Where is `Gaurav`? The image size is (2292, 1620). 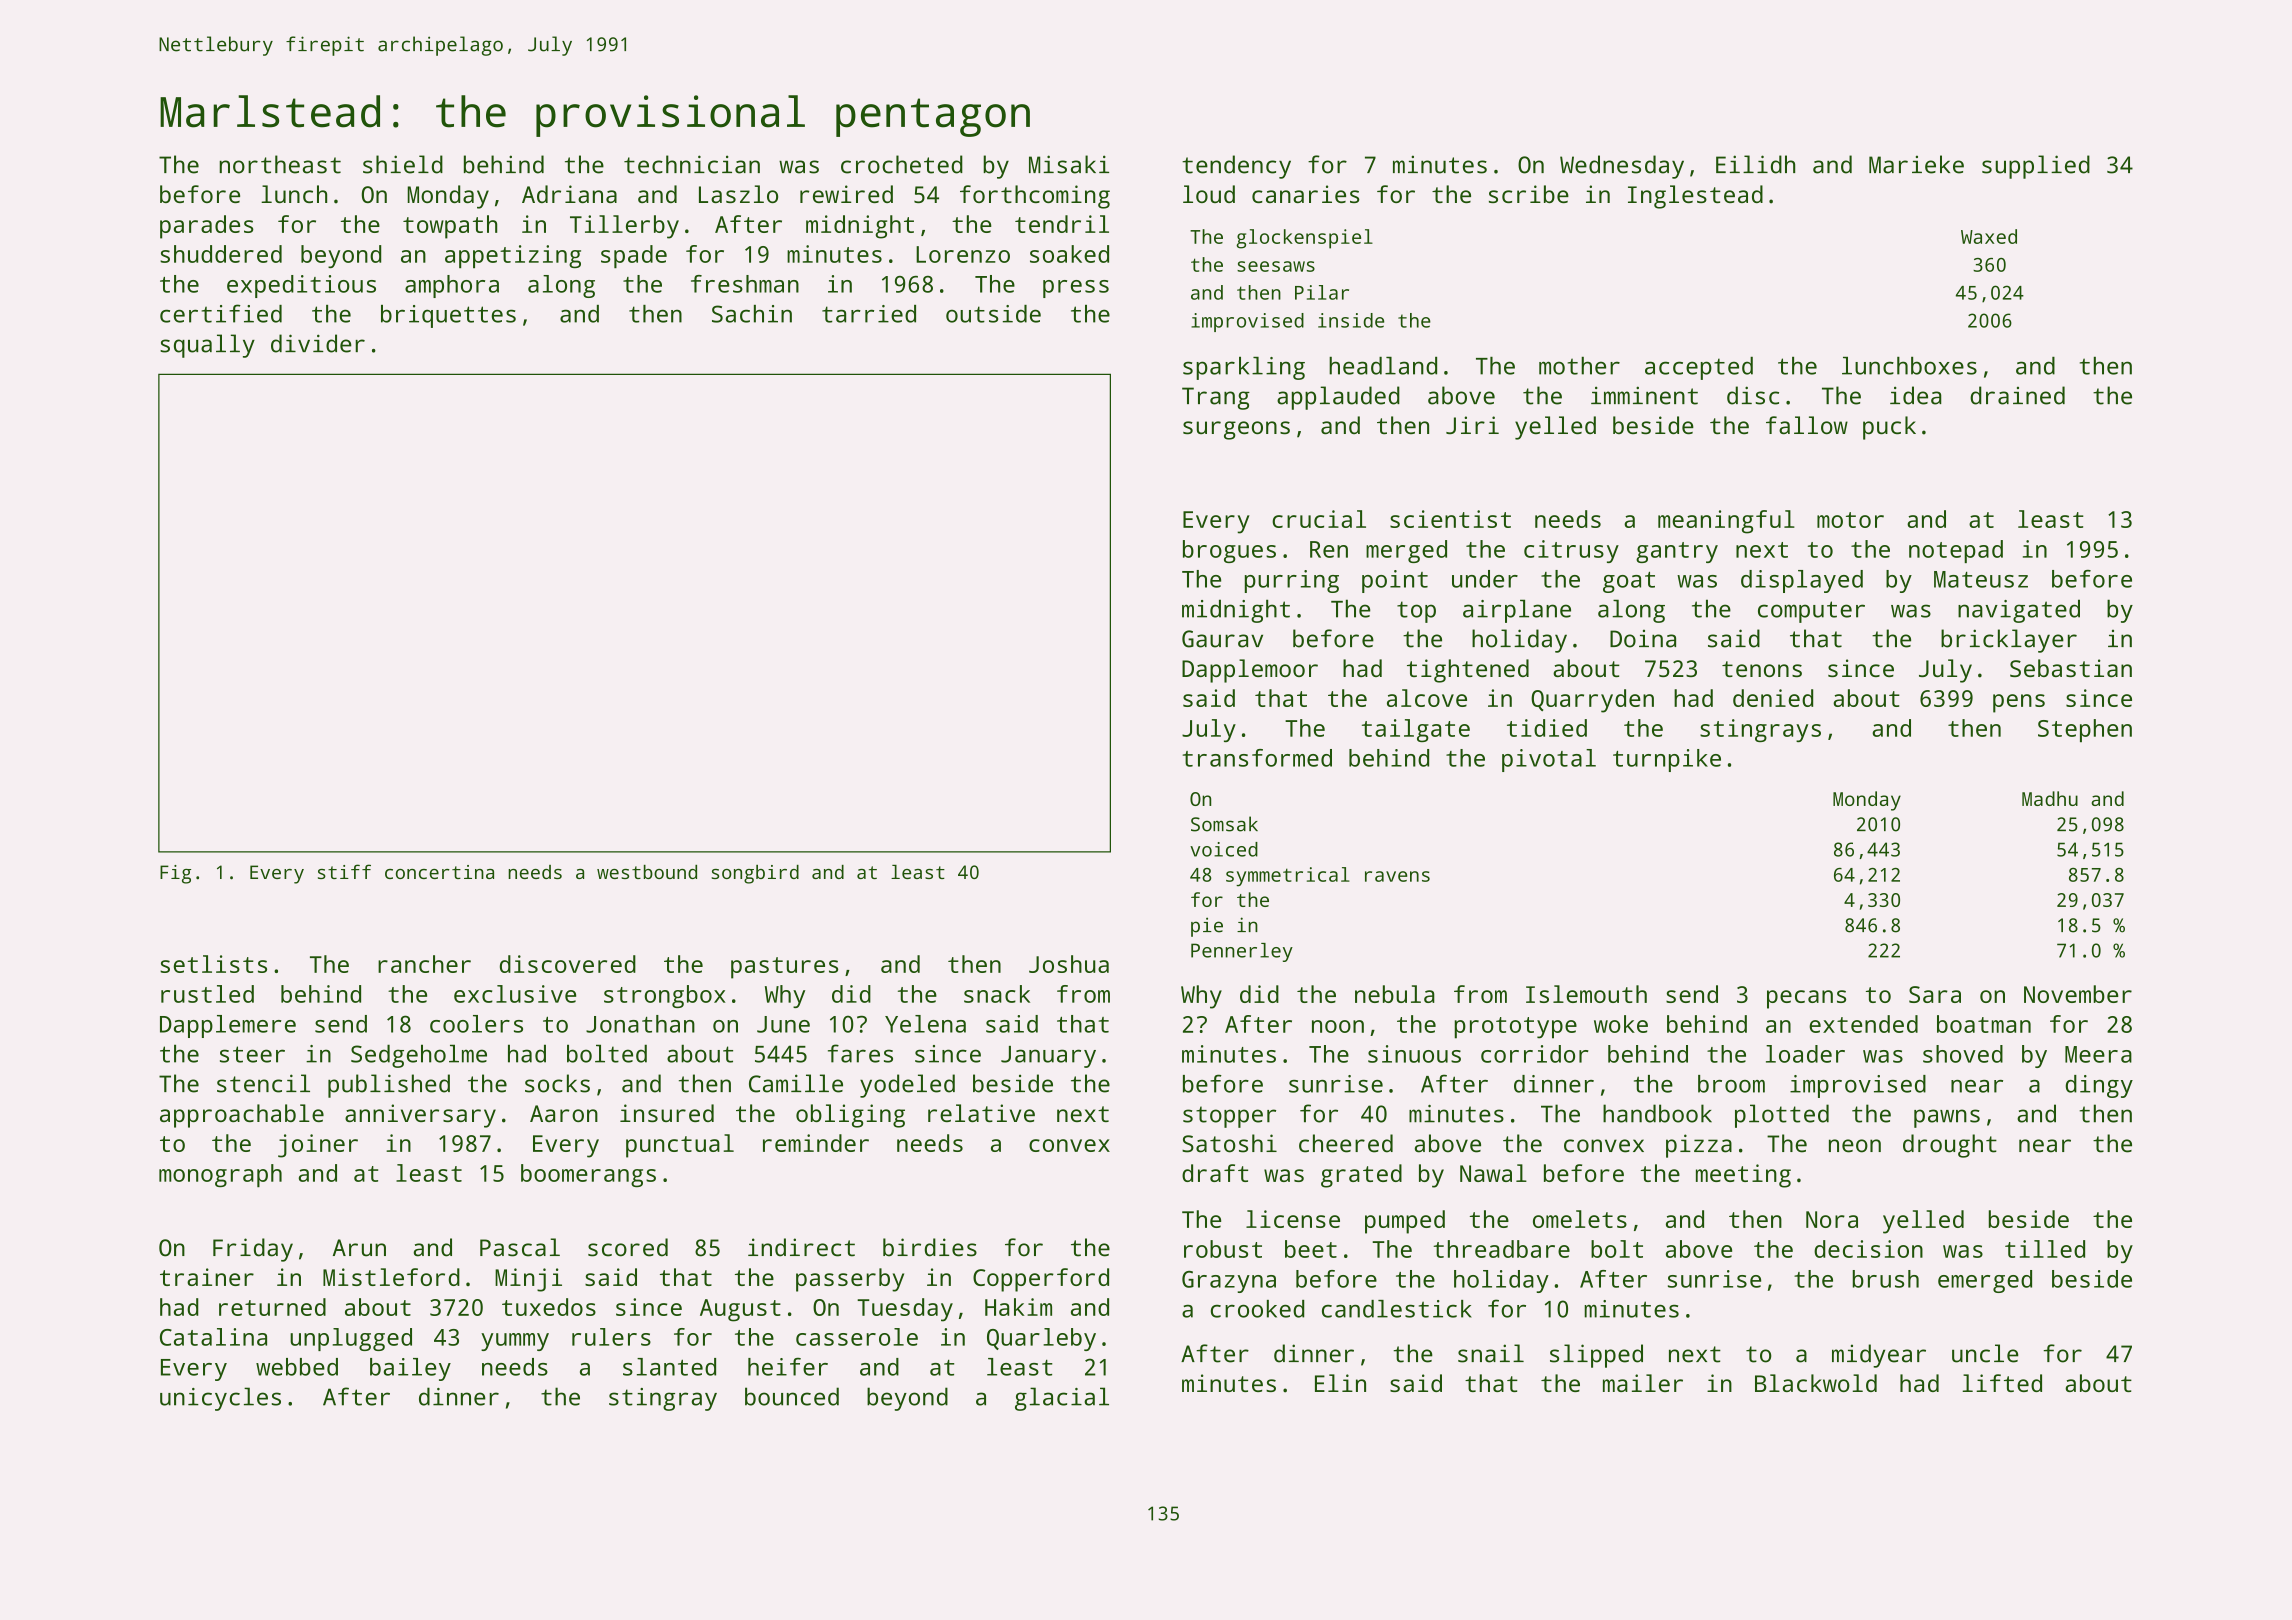
Gaurav is located at coordinates (1222, 639).
